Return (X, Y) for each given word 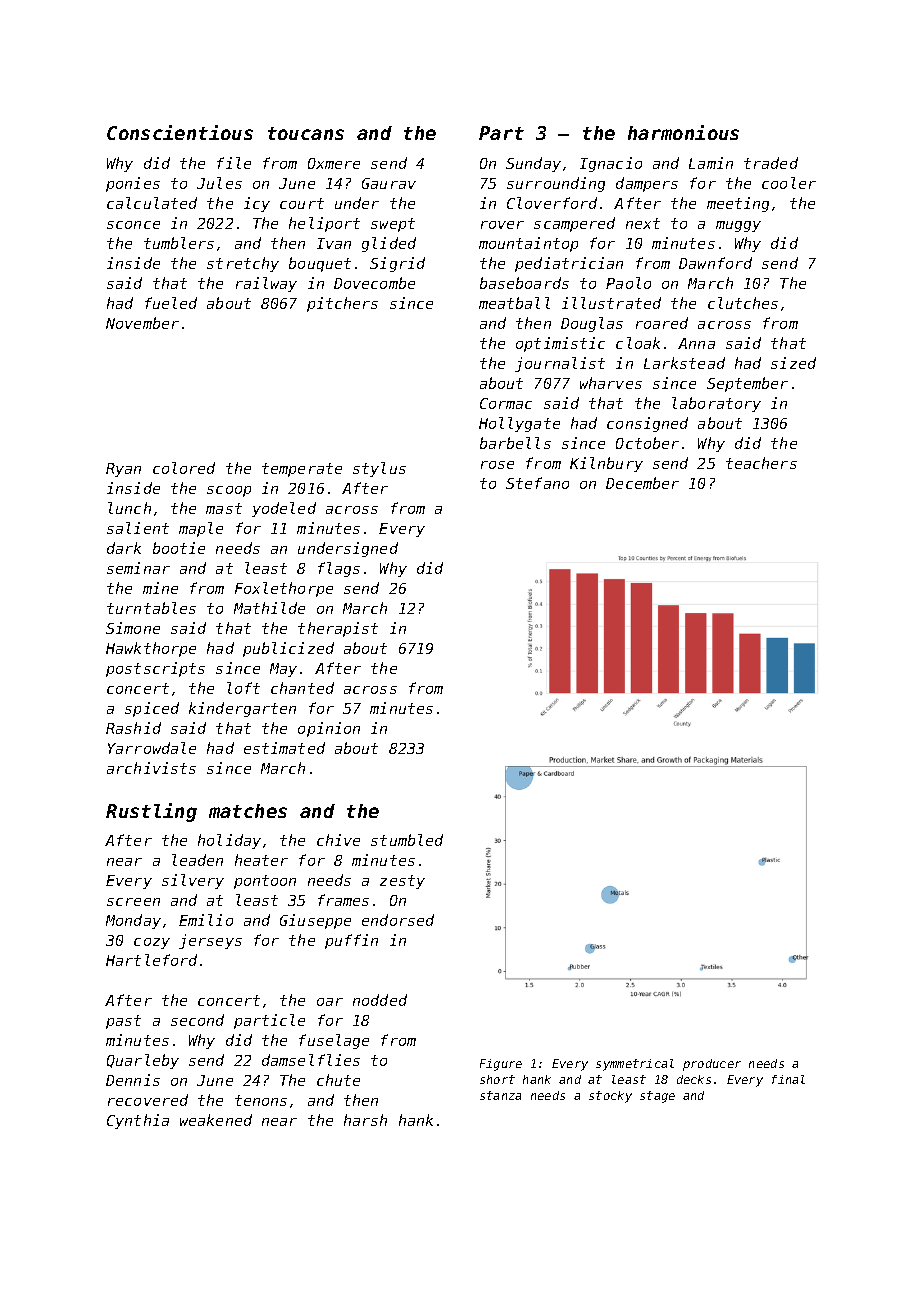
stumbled (407, 840)
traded (771, 163)
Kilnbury (606, 464)
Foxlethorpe (284, 589)
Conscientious (180, 132)
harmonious (683, 132)
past (123, 1022)
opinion (329, 729)
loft (243, 688)
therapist (338, 629)
